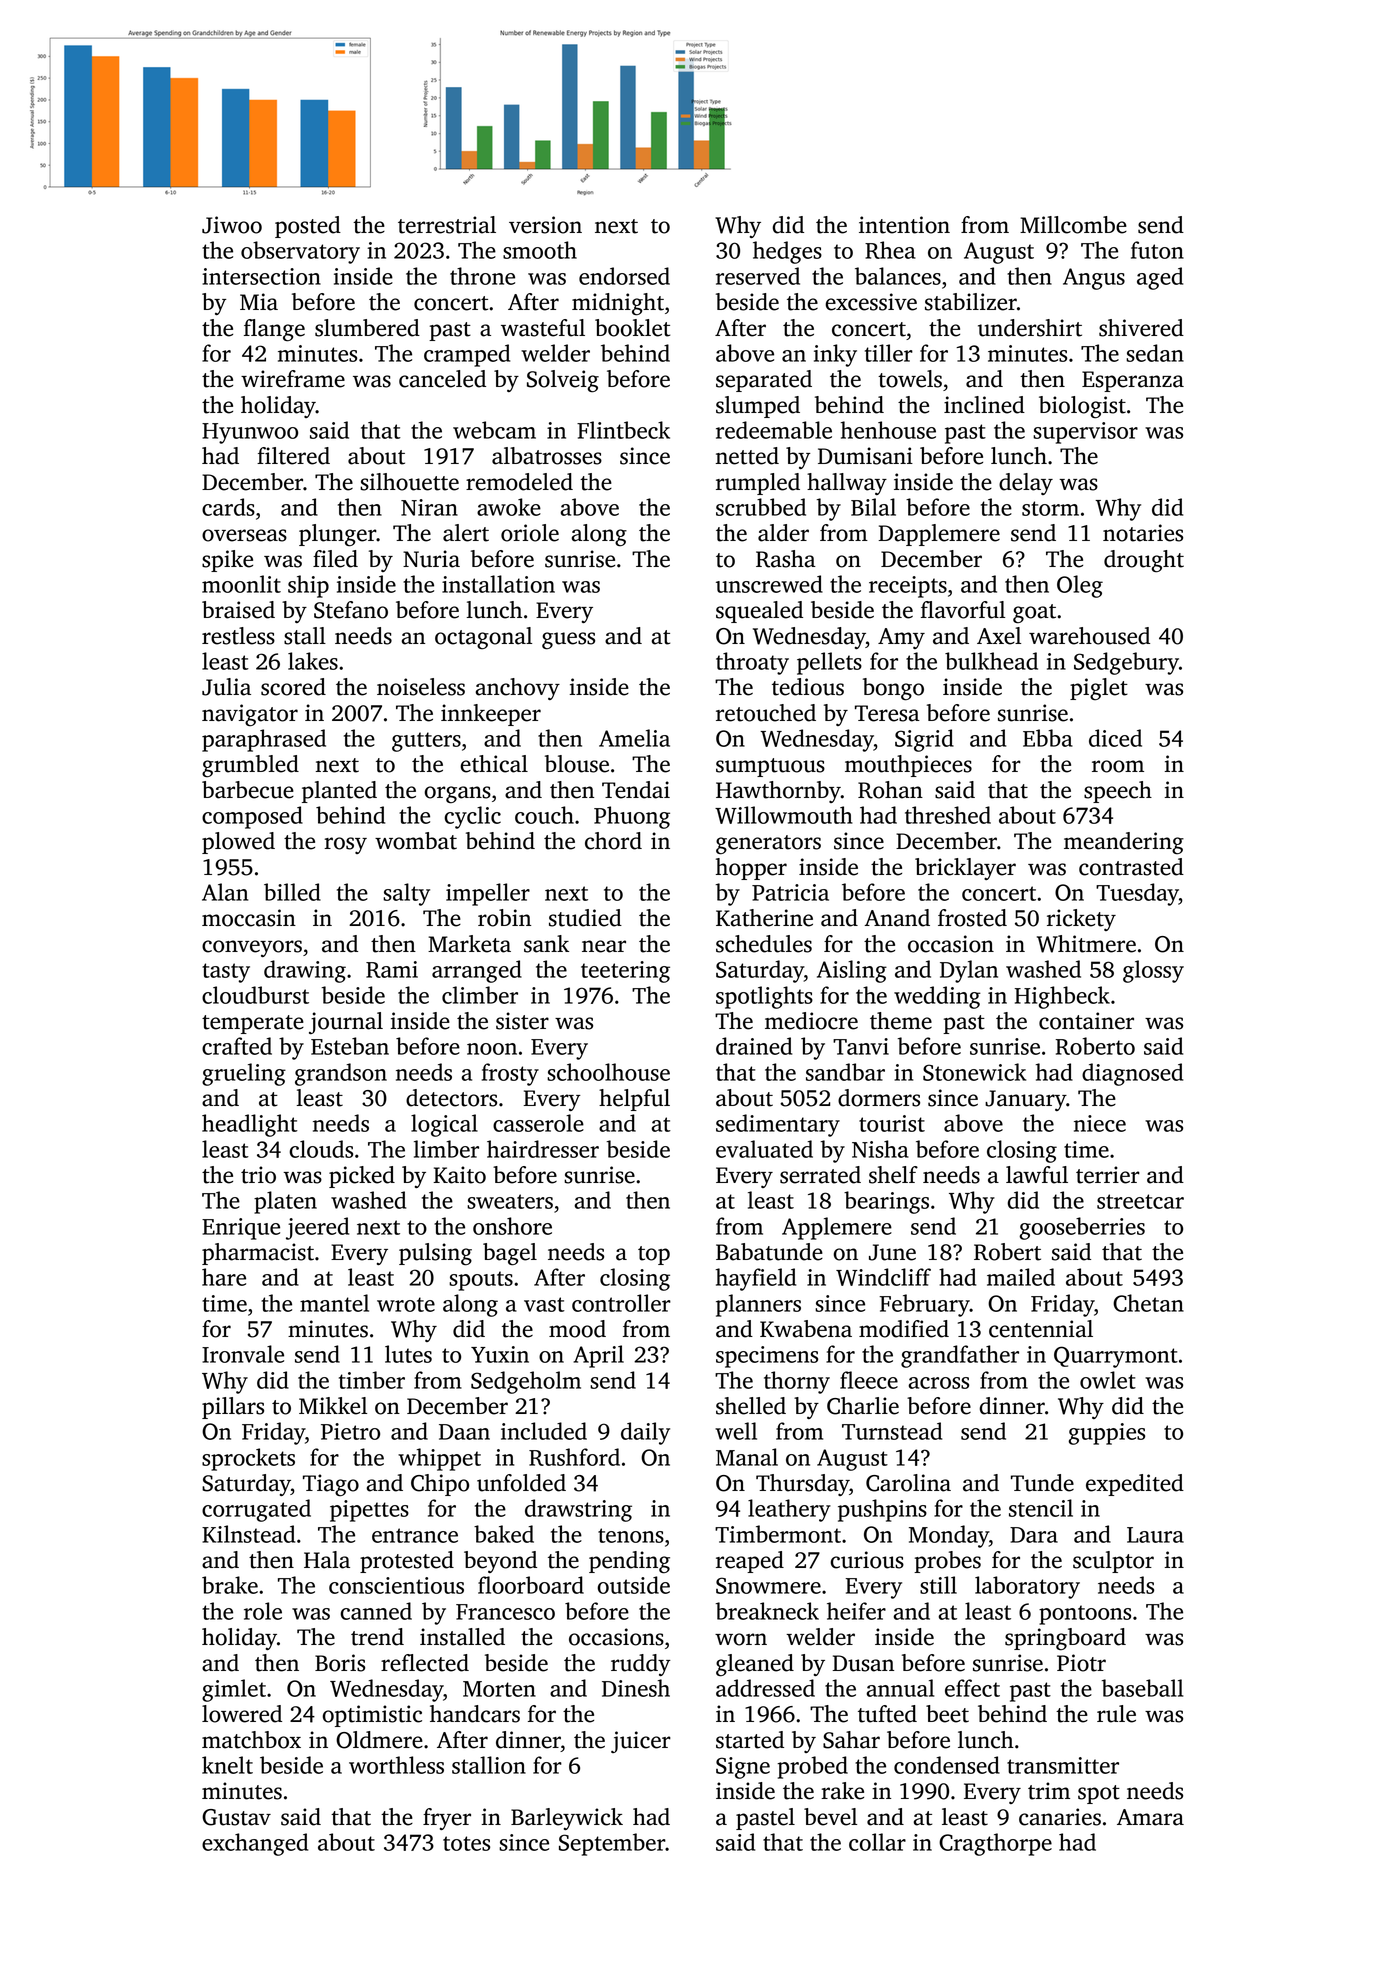  What do you see at coordinates (396, 1765) in the document?
I see `worthless` at bounding box center [396, 1765].
